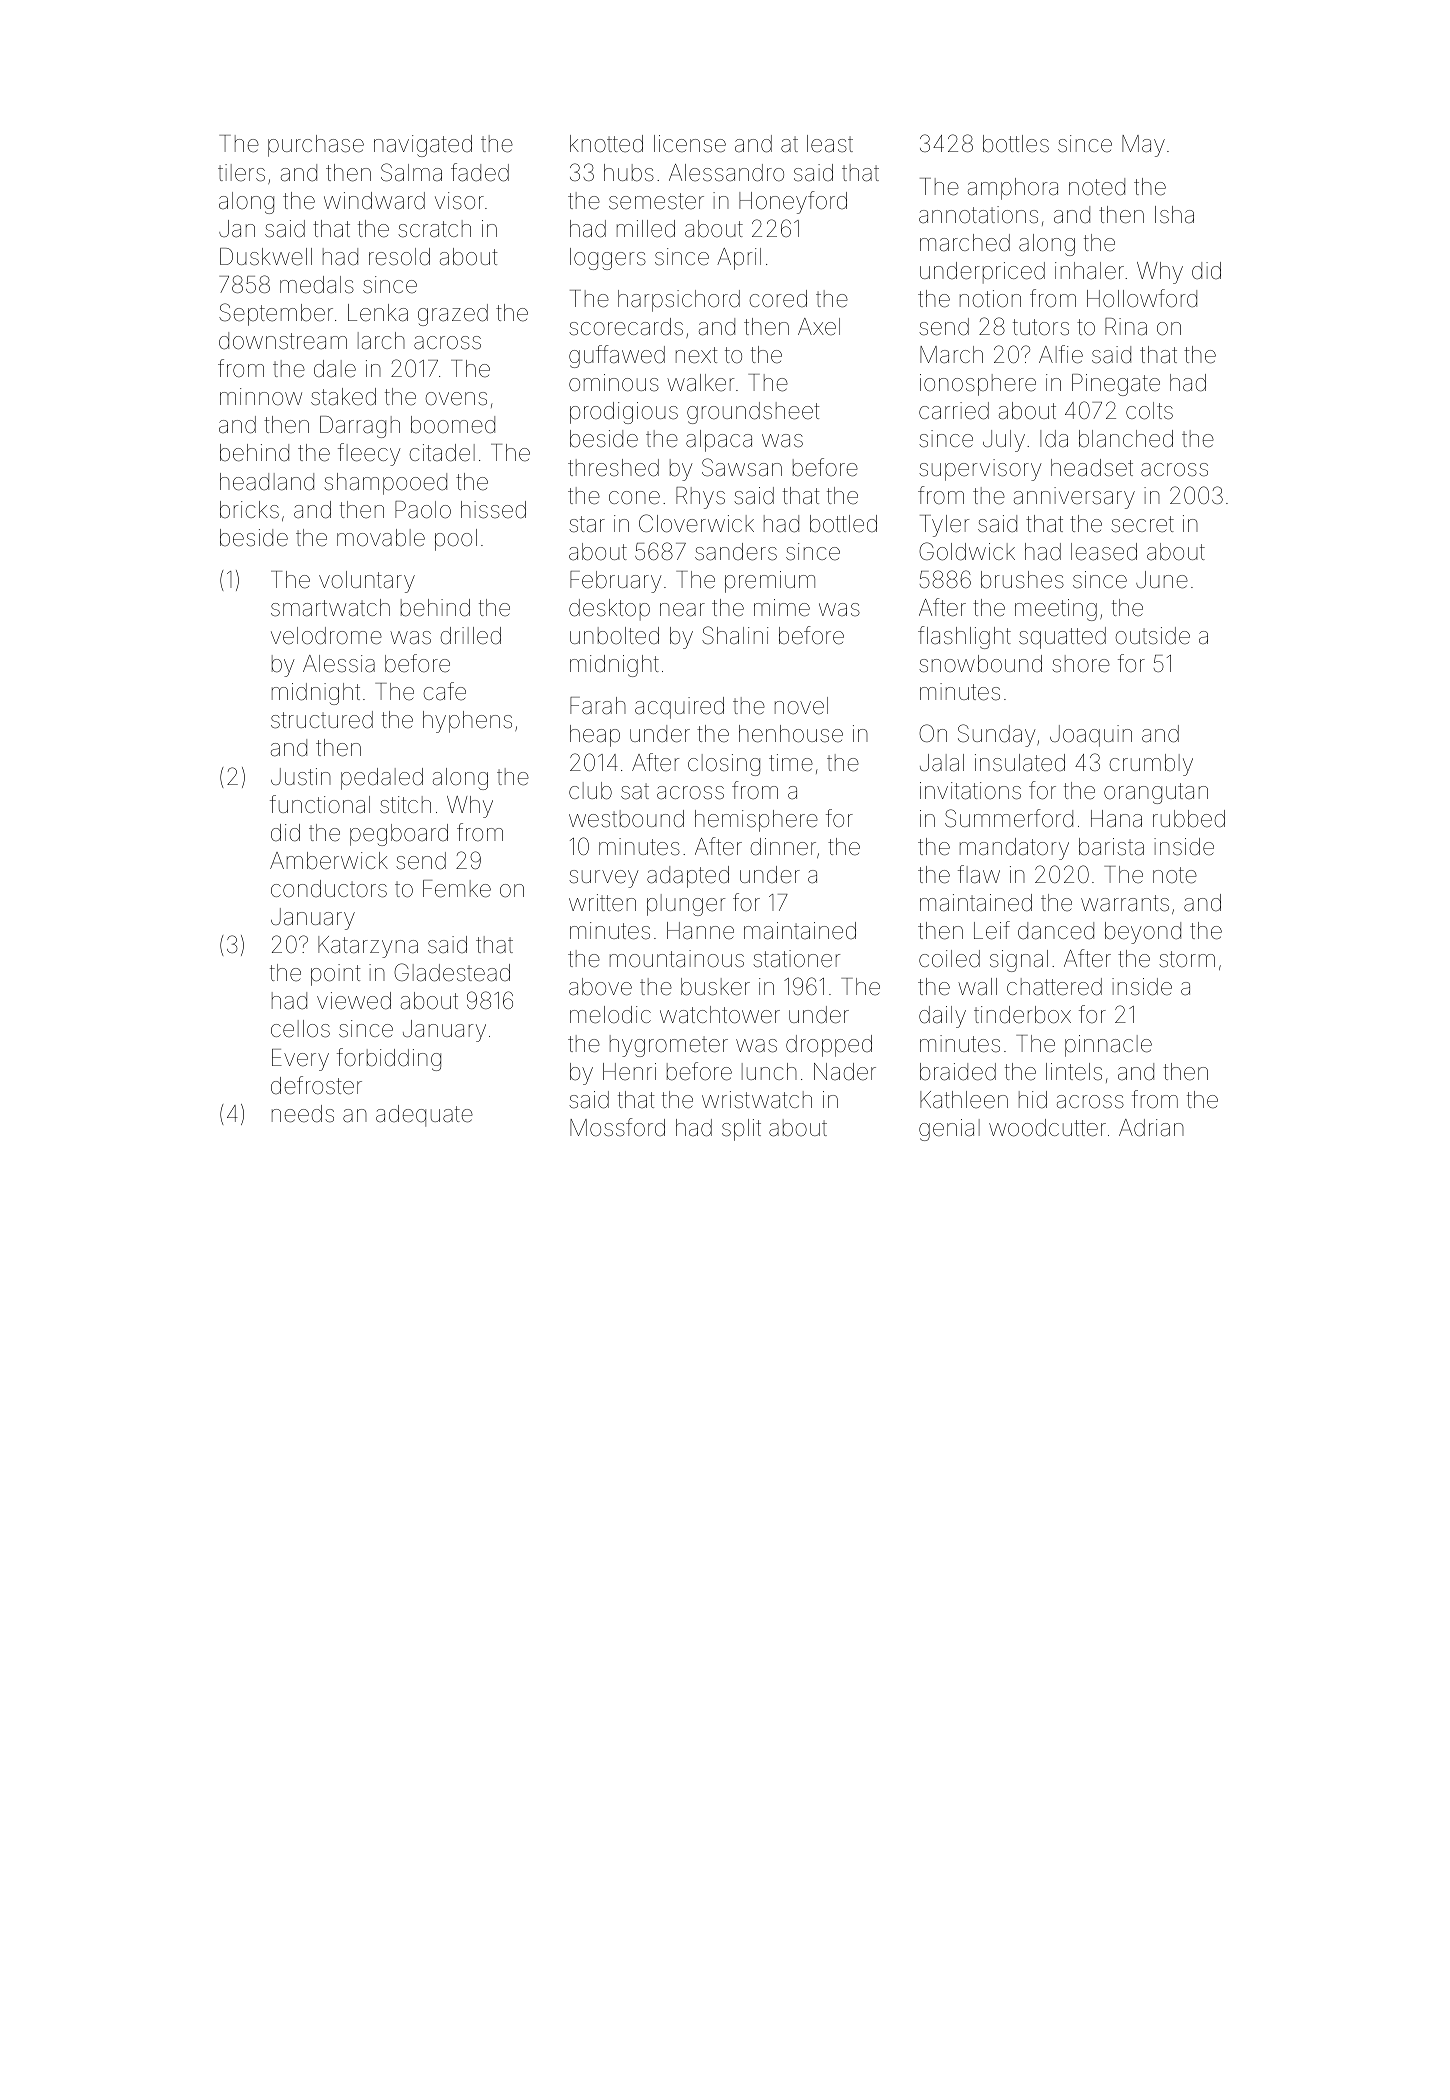 This screenshot has width=1450, height=2100. I want to click on structured, so click(322, 720).
